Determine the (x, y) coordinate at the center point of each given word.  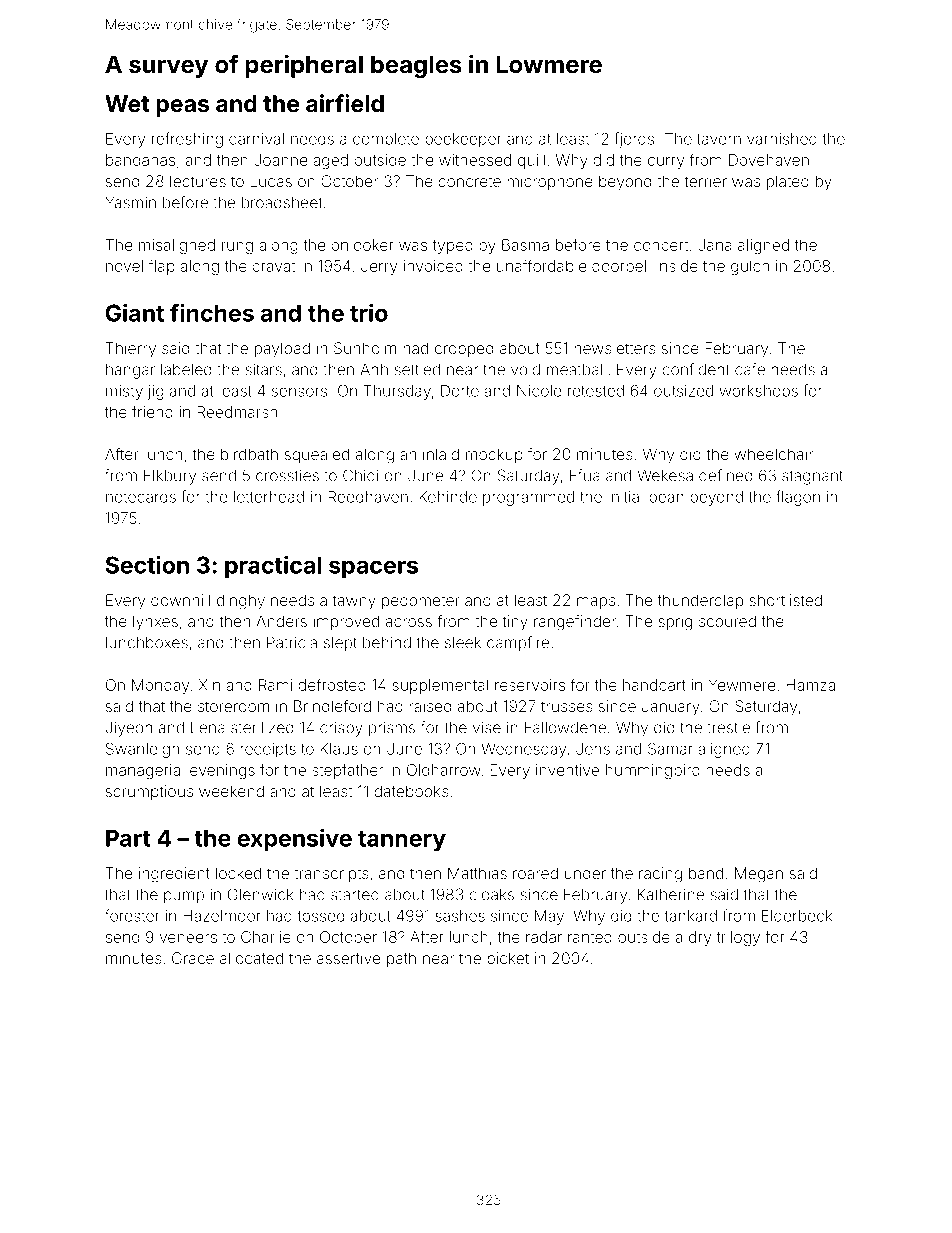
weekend (231, 791)
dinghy (241, 602)
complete (386, 140)
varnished (782, 139)
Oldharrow (444, 770)
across (409, 622)
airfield (345, 103)
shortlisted (785, 600)
